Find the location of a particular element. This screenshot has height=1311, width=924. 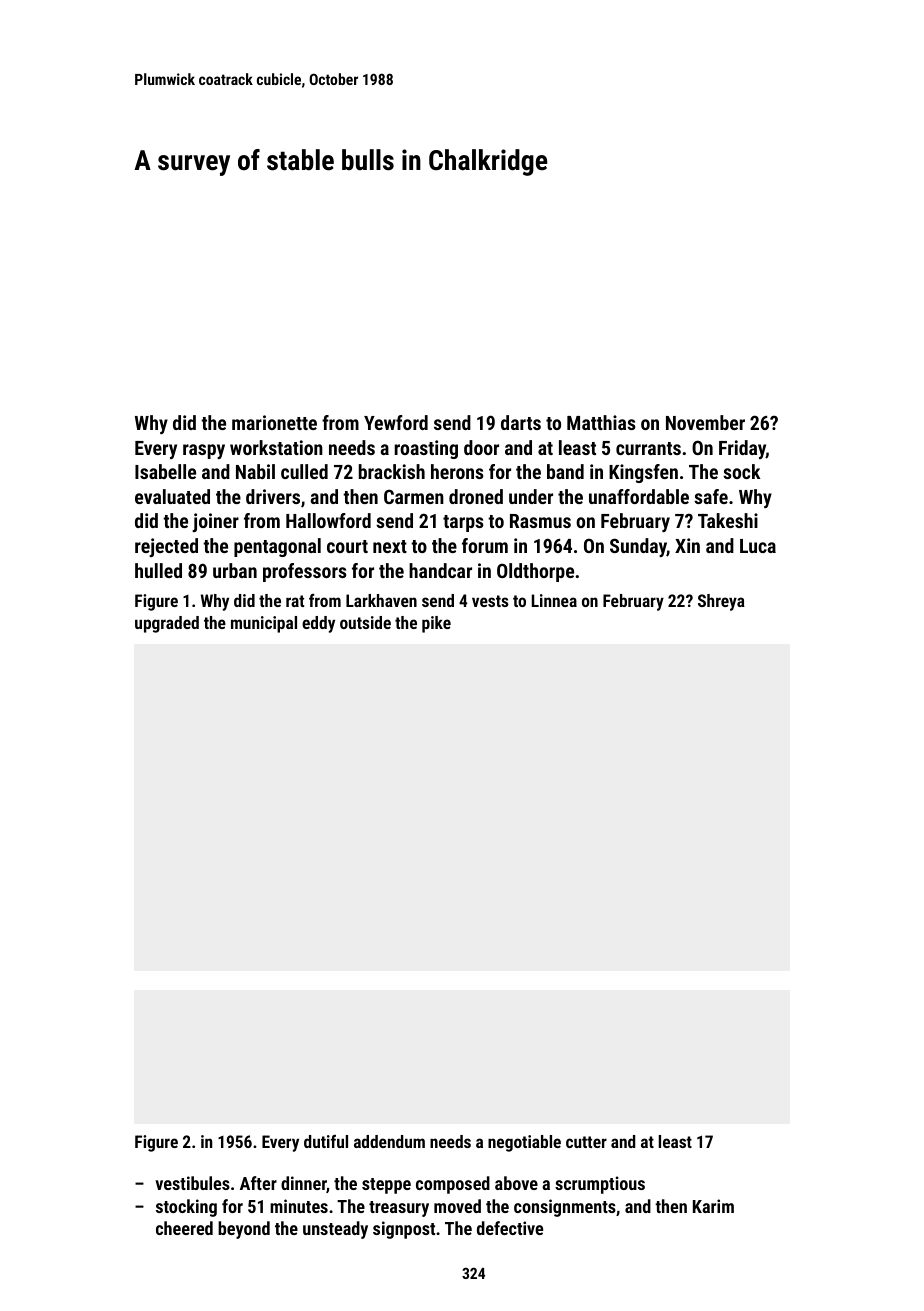

marionette is located at coordinates (274, 422).
